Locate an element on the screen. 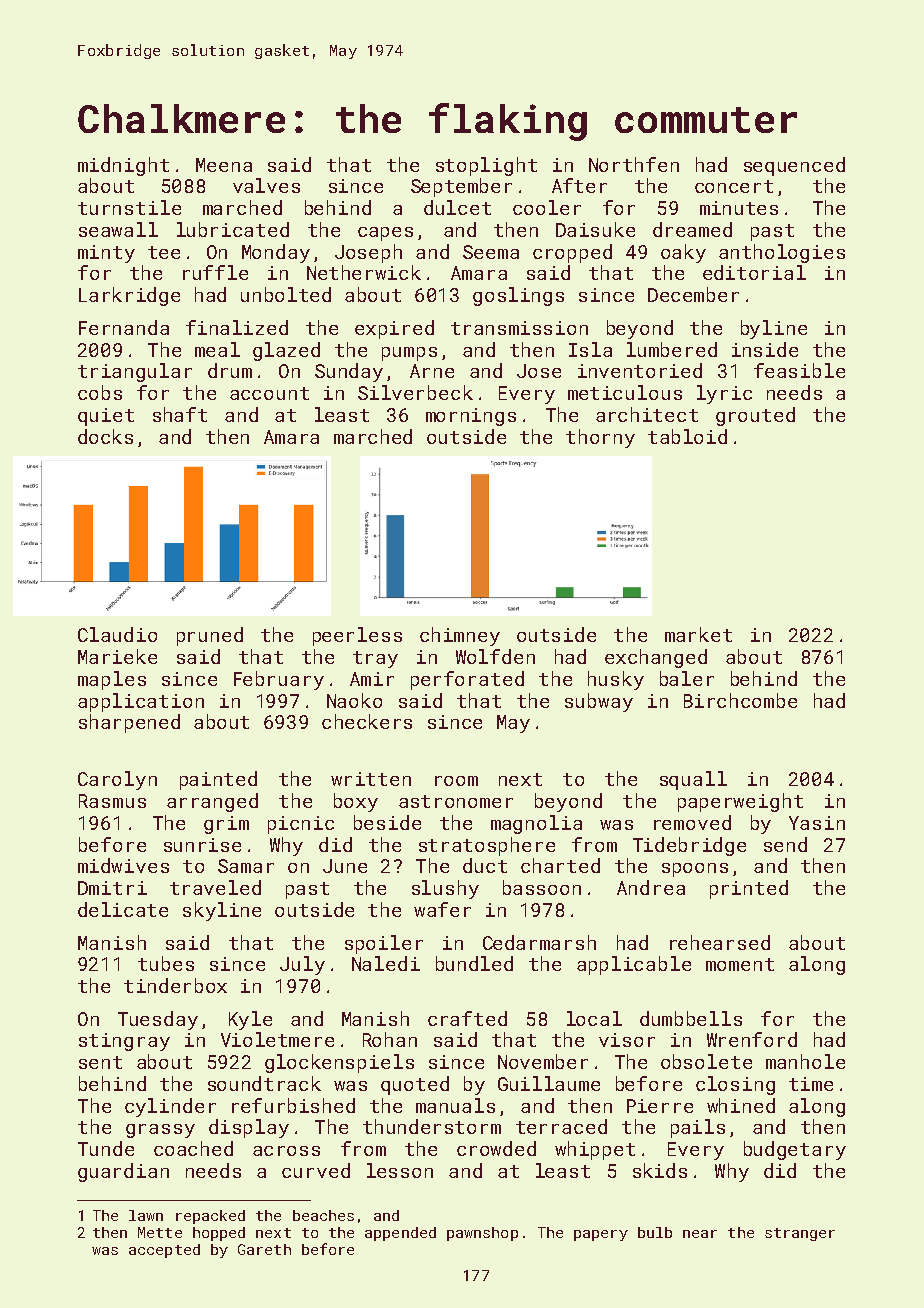  pruned is located at coordinates (210, 636).
